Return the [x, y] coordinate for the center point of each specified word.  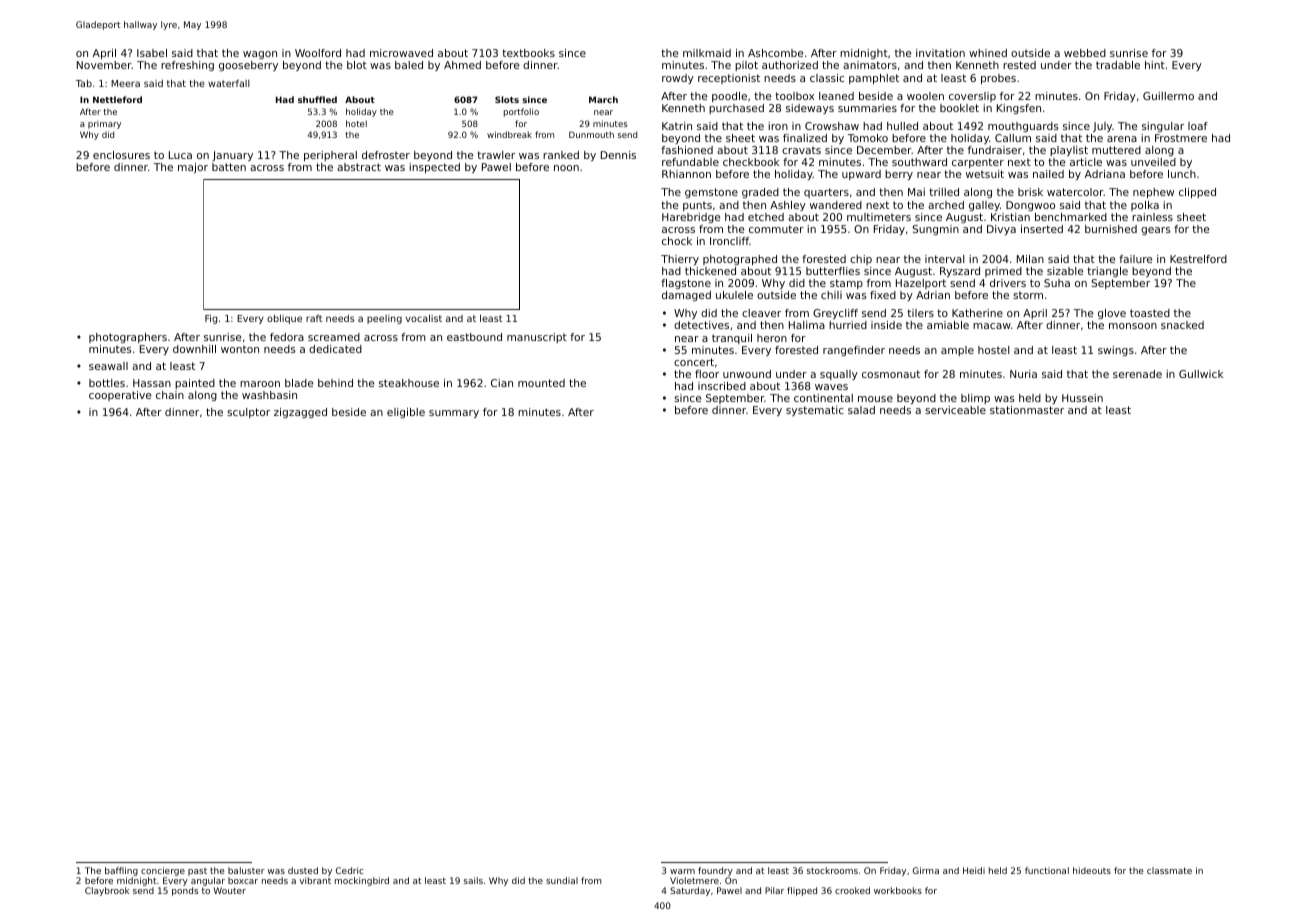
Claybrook [107, 891]
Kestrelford [1198, 259]
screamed [334, 337]
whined [988, 53]
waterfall [229, 83]
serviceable [955, 410]
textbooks [528, 53]
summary [454, 414]
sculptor [248, 413]
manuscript [537, 338]
